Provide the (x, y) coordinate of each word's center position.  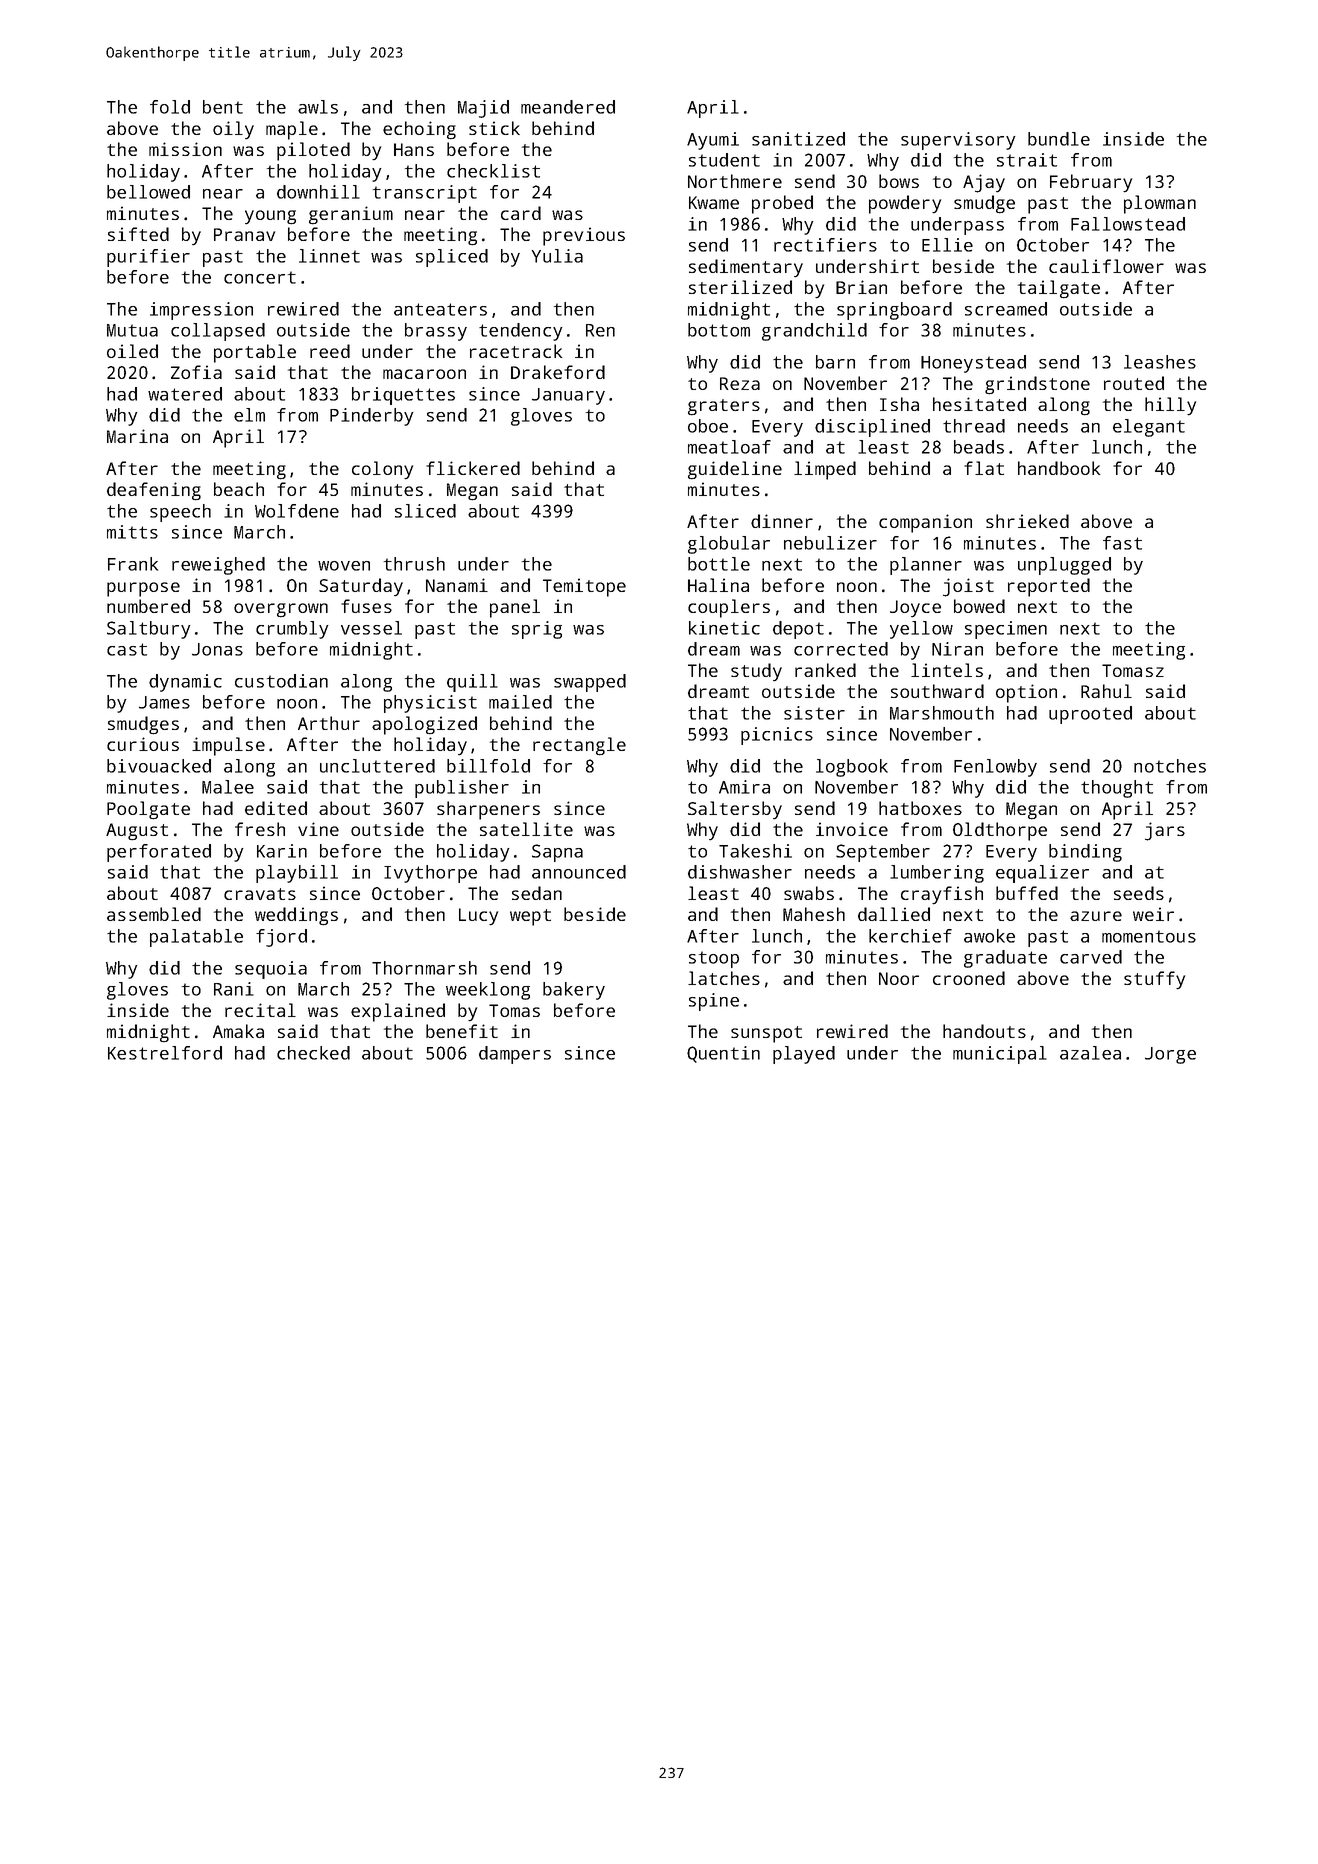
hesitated (979, 404)
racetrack (516, 351)
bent (223, 107)
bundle (1059, 139)
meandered (568, 107)
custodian (281, 681)
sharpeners (488, 810)
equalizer (1042, 874)
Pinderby (371, 417)
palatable (196, 938)
